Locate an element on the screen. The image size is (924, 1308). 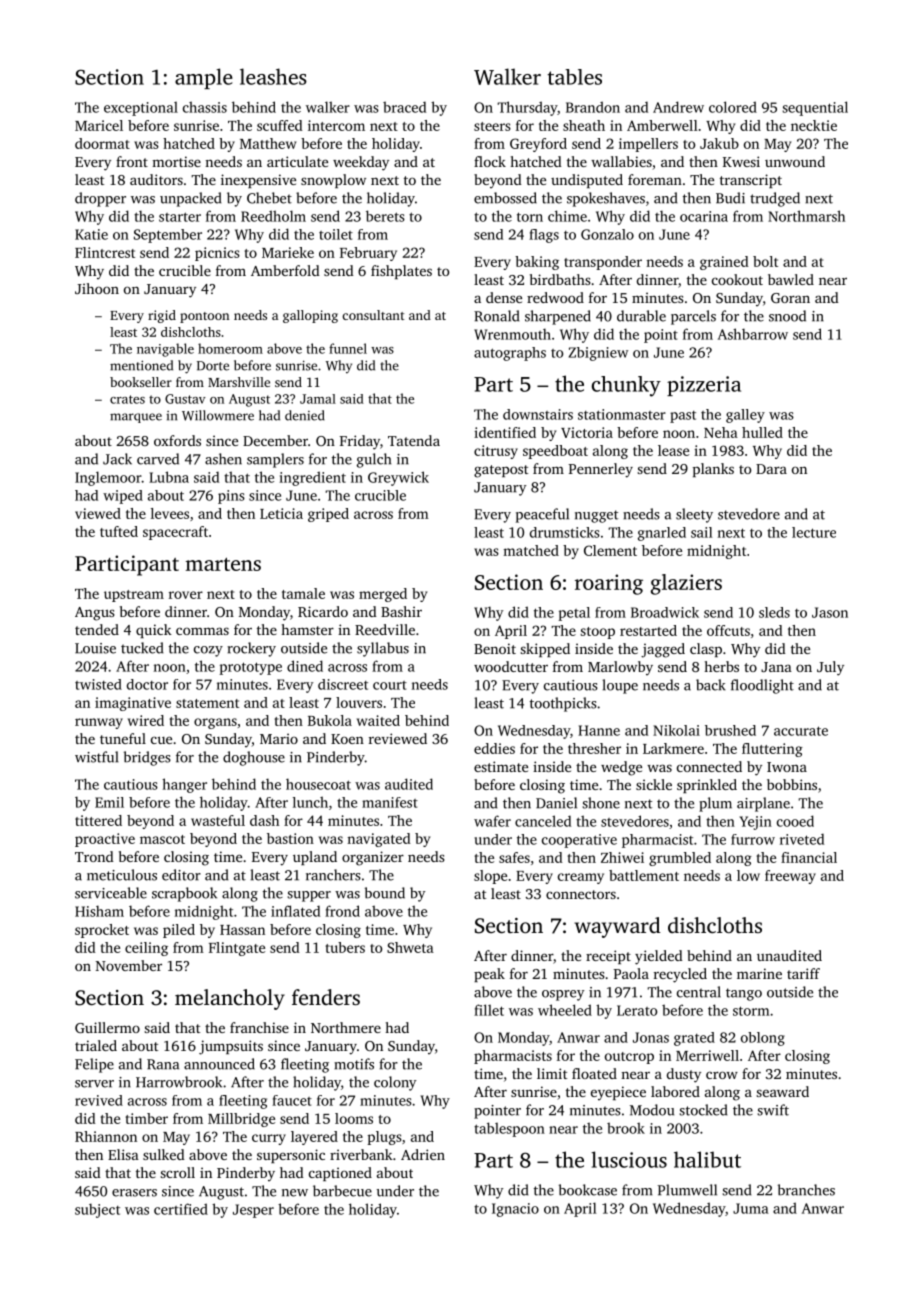
ingredient is located at coordinates (312, 478).
